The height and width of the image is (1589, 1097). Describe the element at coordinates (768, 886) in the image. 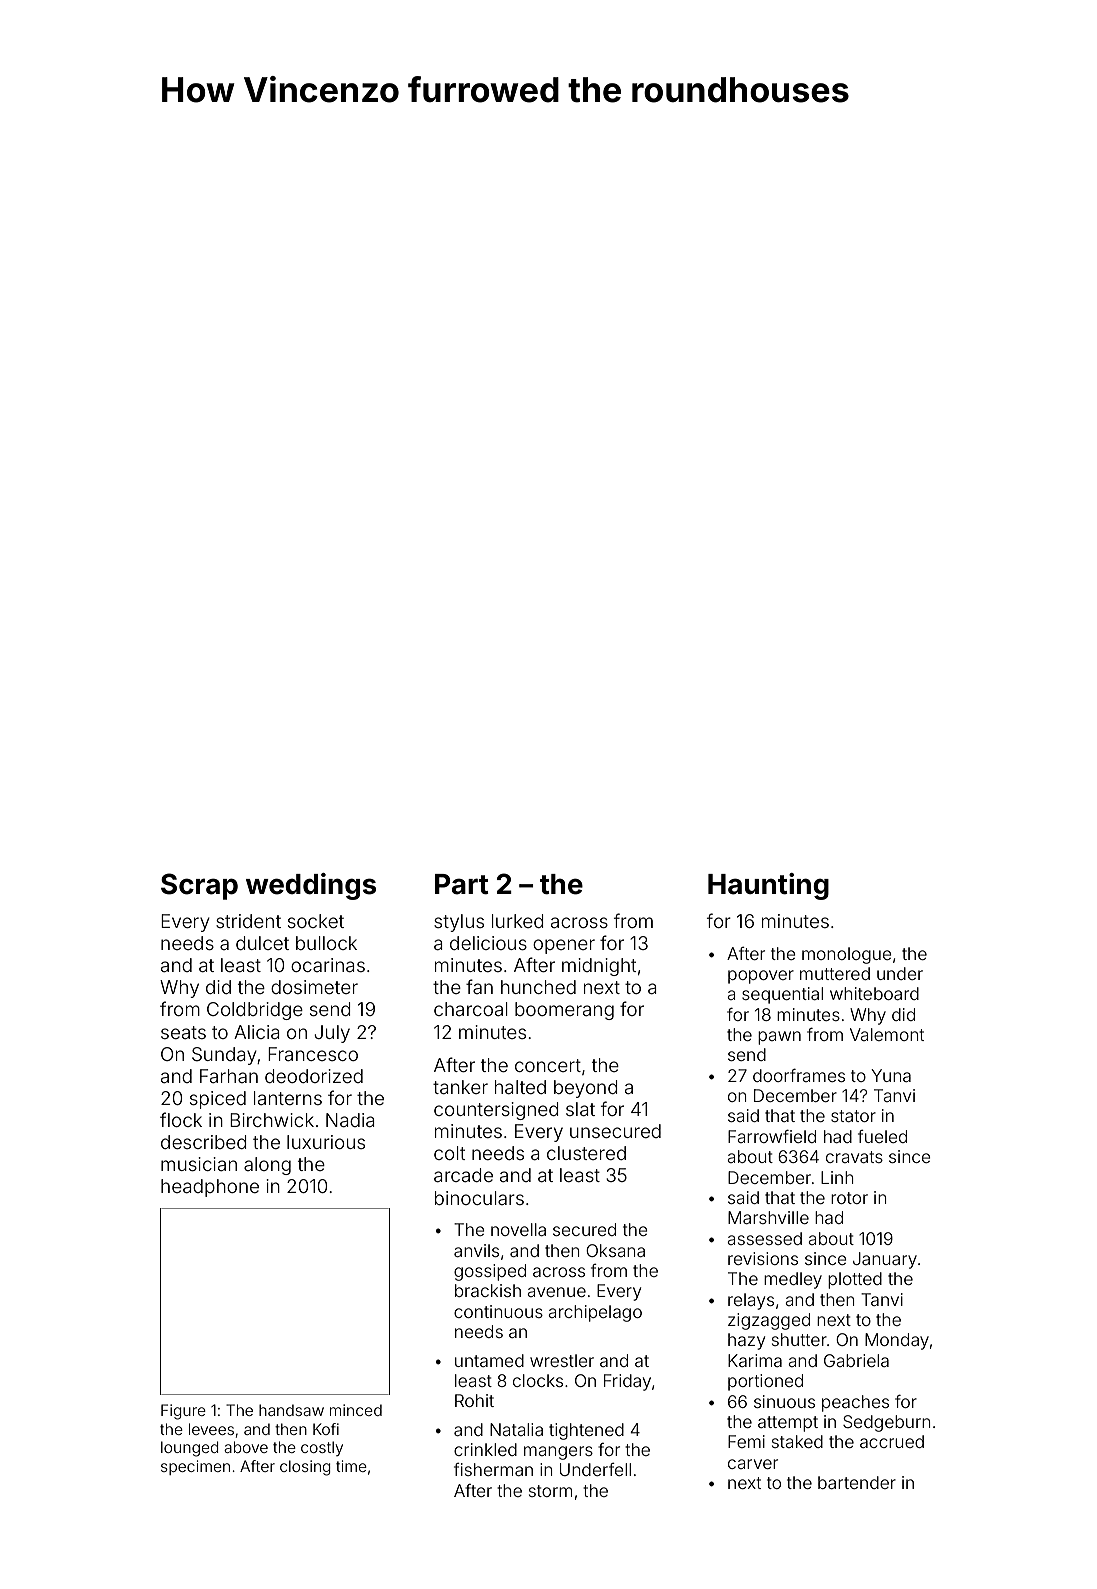

I see `Haunting` at that location.
